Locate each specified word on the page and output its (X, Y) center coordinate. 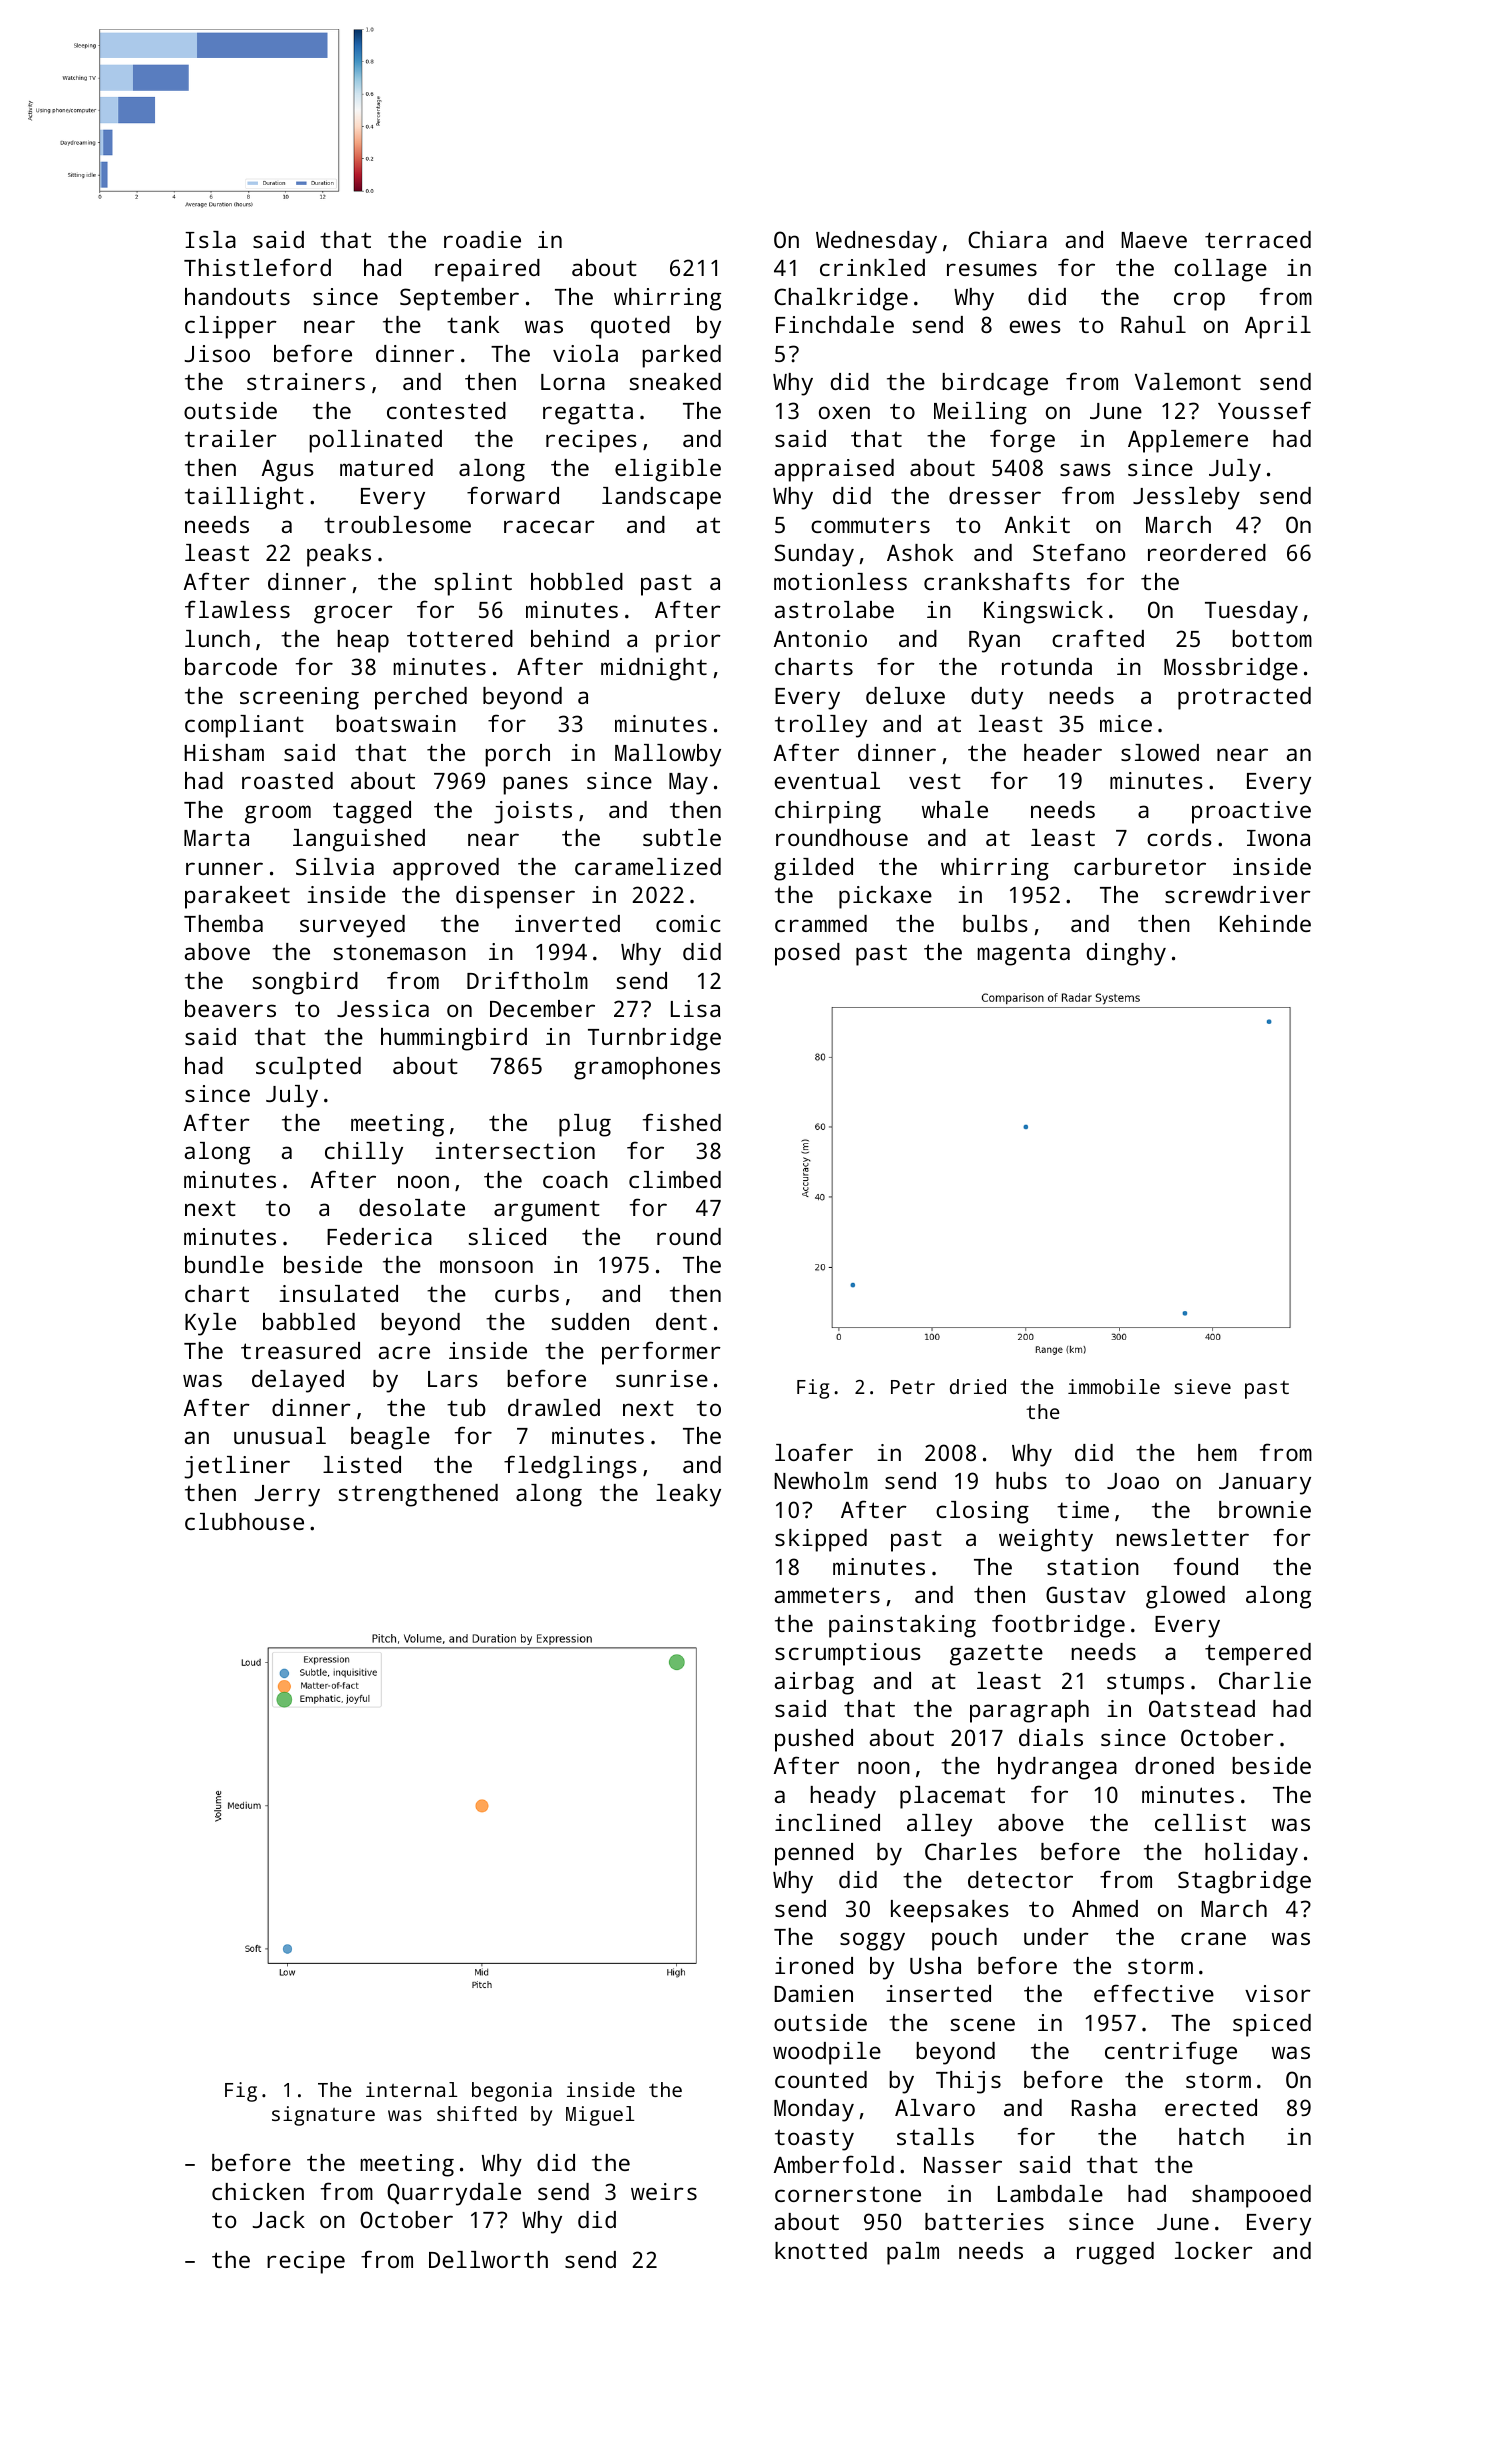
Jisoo (217, 353)
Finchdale (835, 324)
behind (570, 638)
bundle (224, 1264)
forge (1022, 441)
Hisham (224, 752)
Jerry (287, 1496)
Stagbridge (1244, 1882)
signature (323, 2116)
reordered (1207, 552)
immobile (1114, 1386)
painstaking (902, 1626)
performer (661, 1353)
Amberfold (834, 2164)
